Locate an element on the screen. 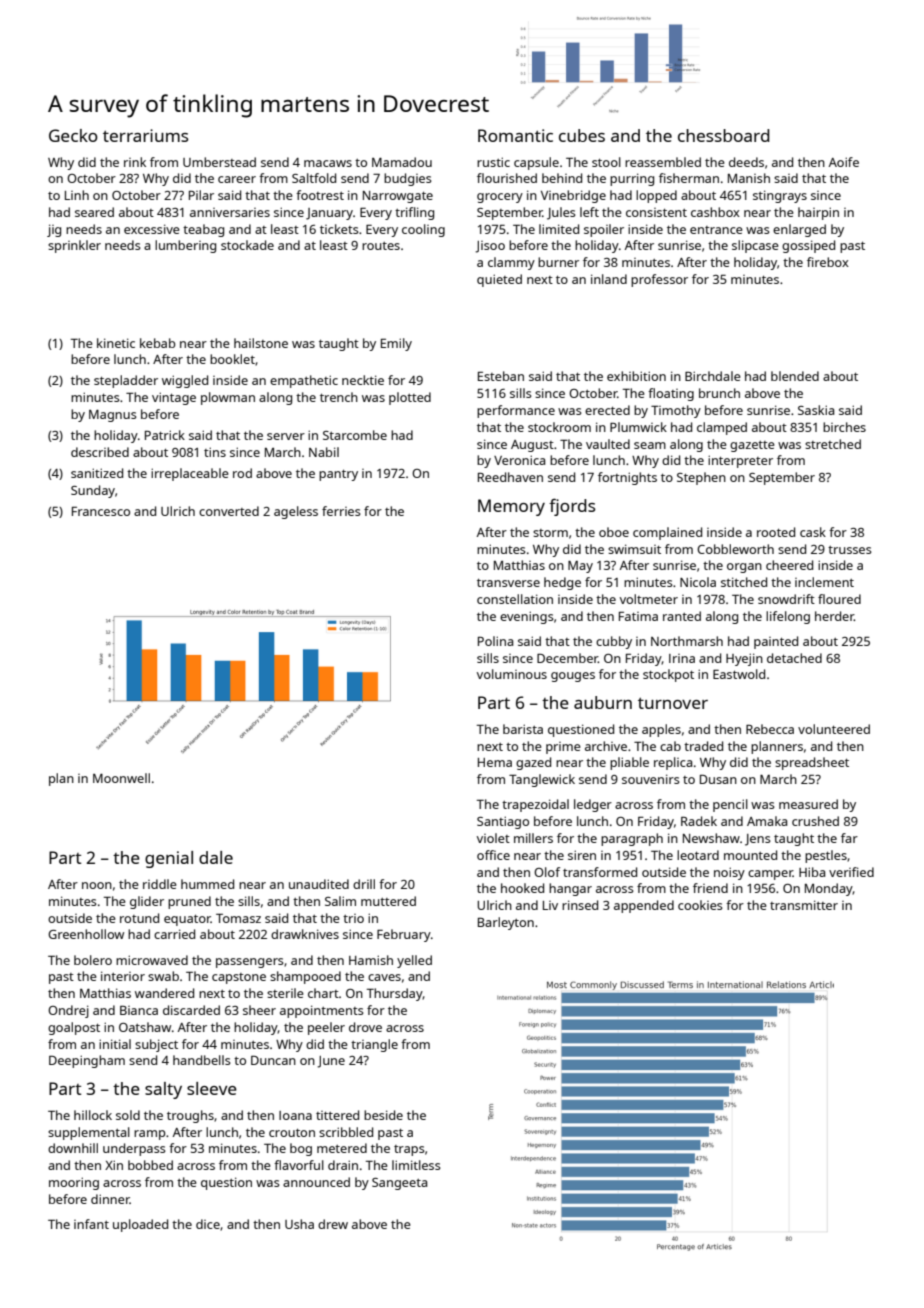 This screenshot has height=1308, width=924. painted is located at coordinates (776, 642).
